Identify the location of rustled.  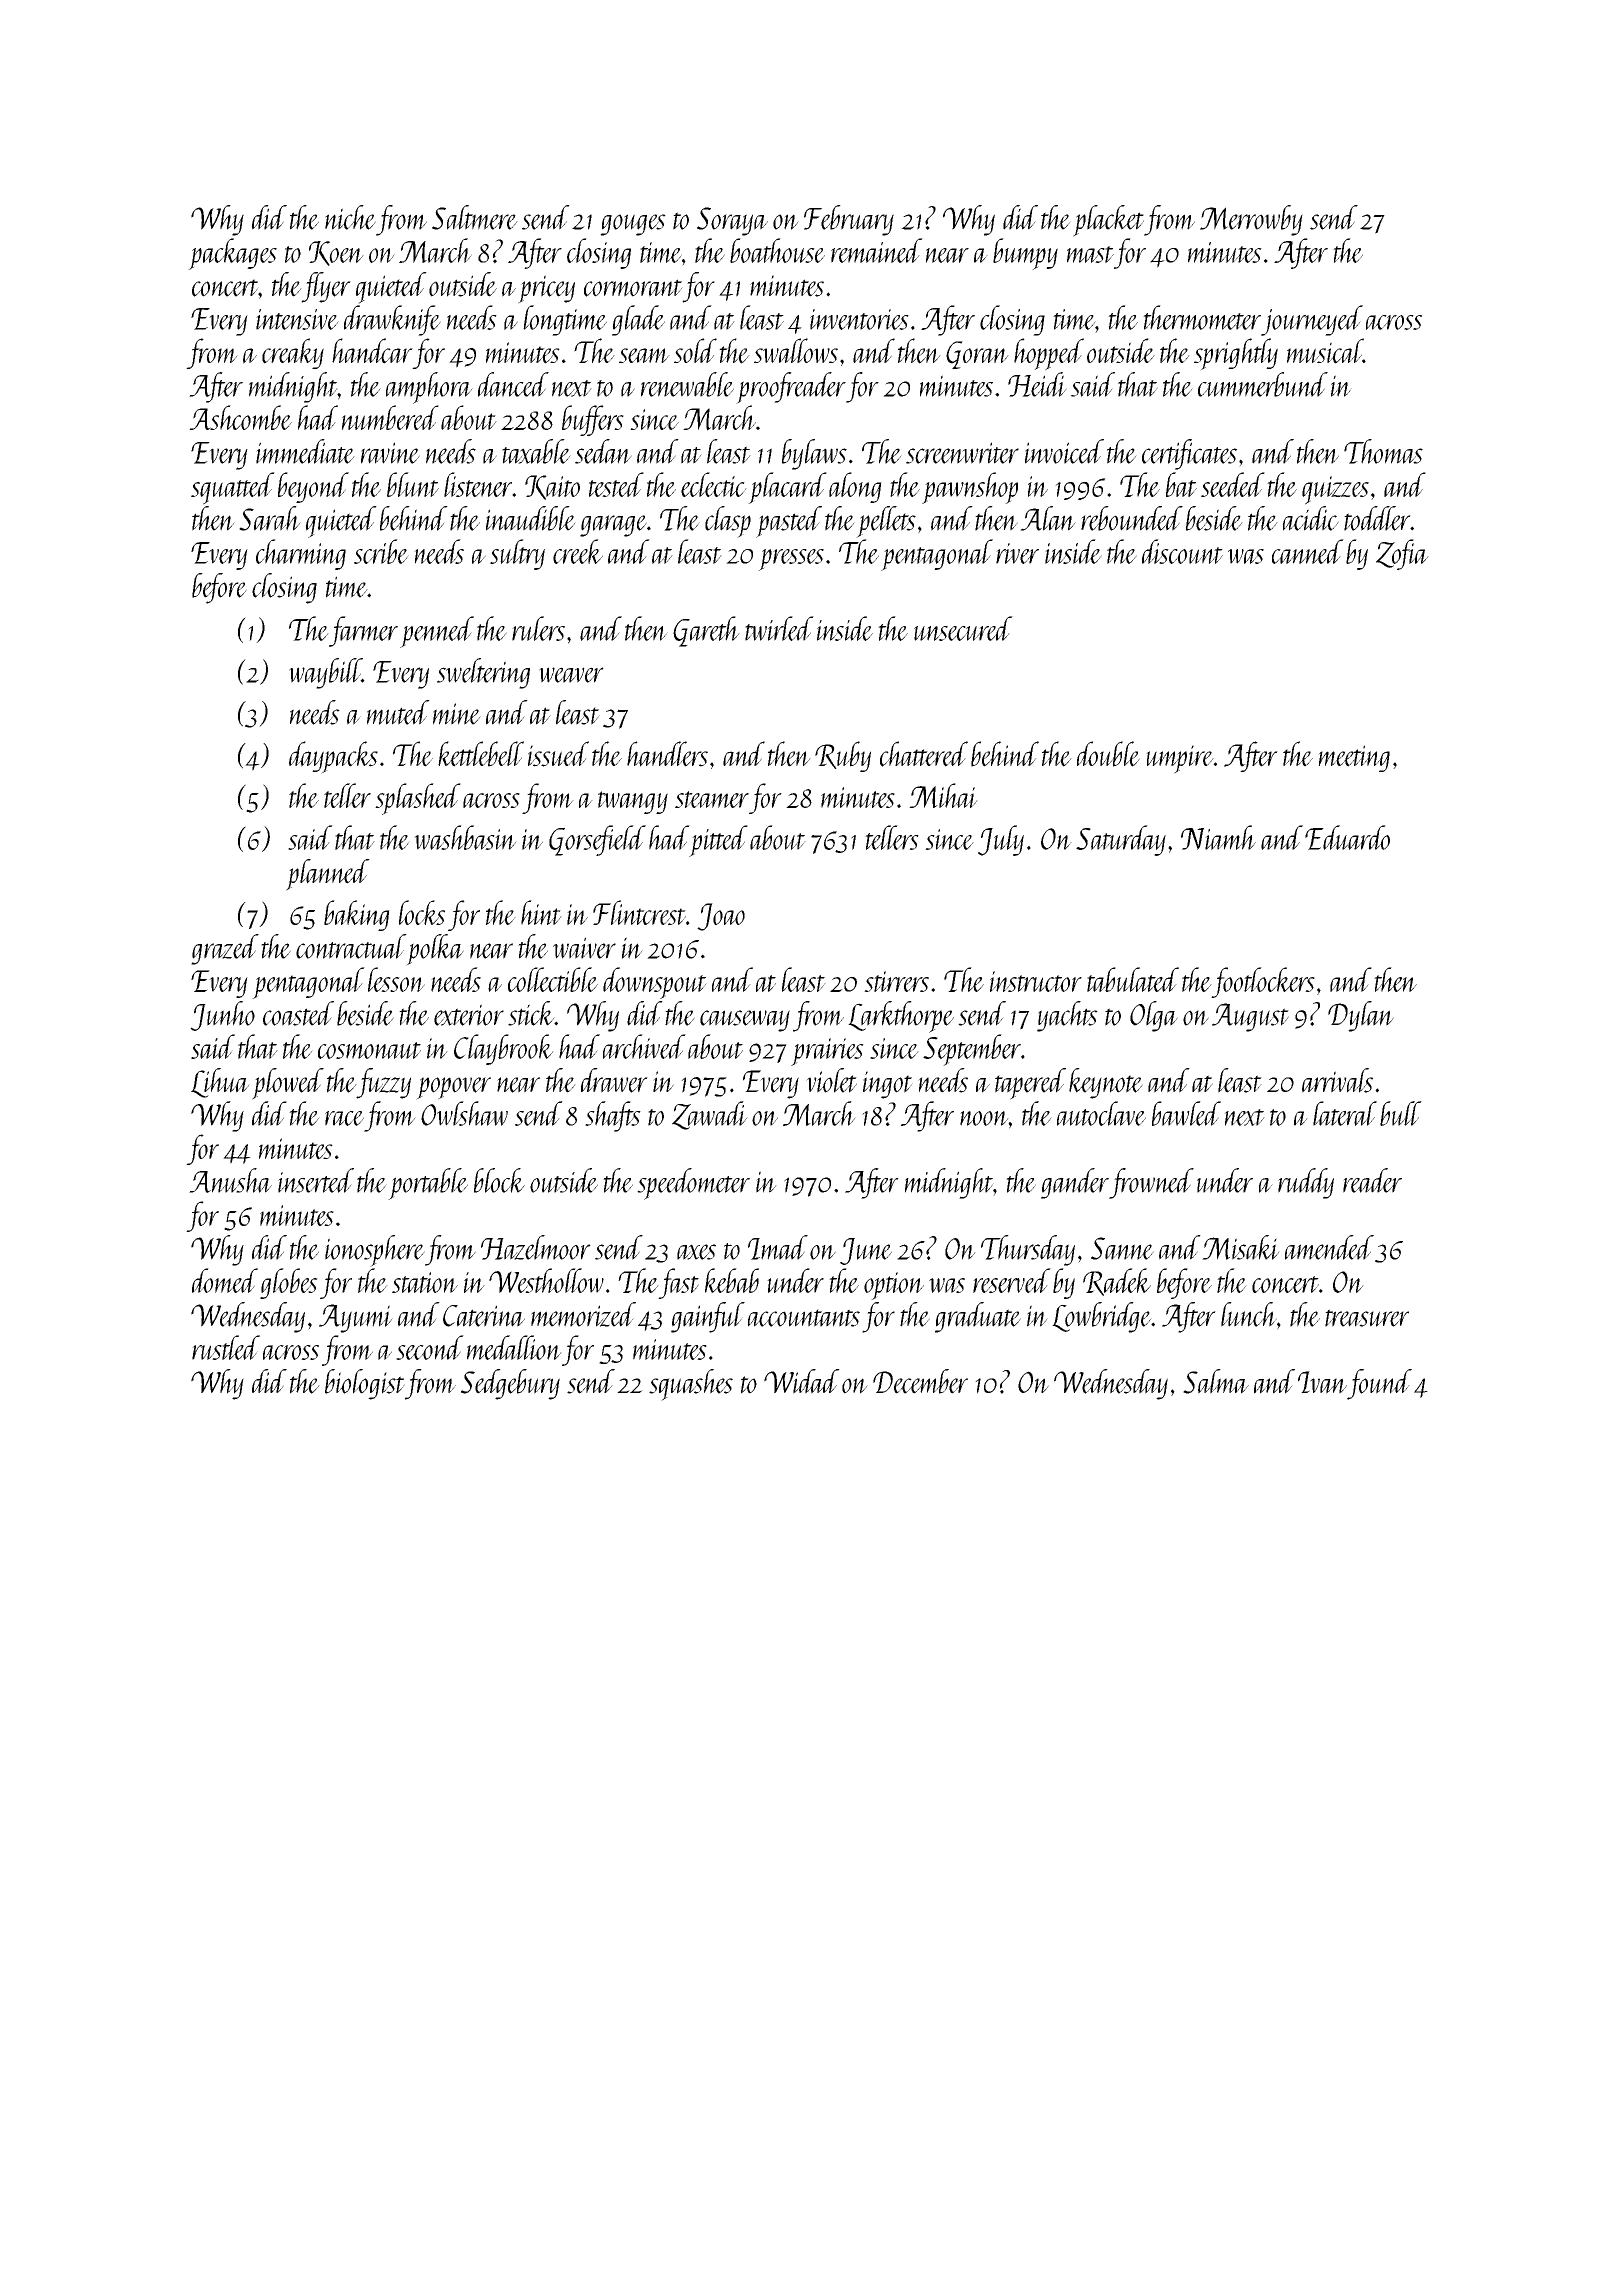
(226, 1347).
